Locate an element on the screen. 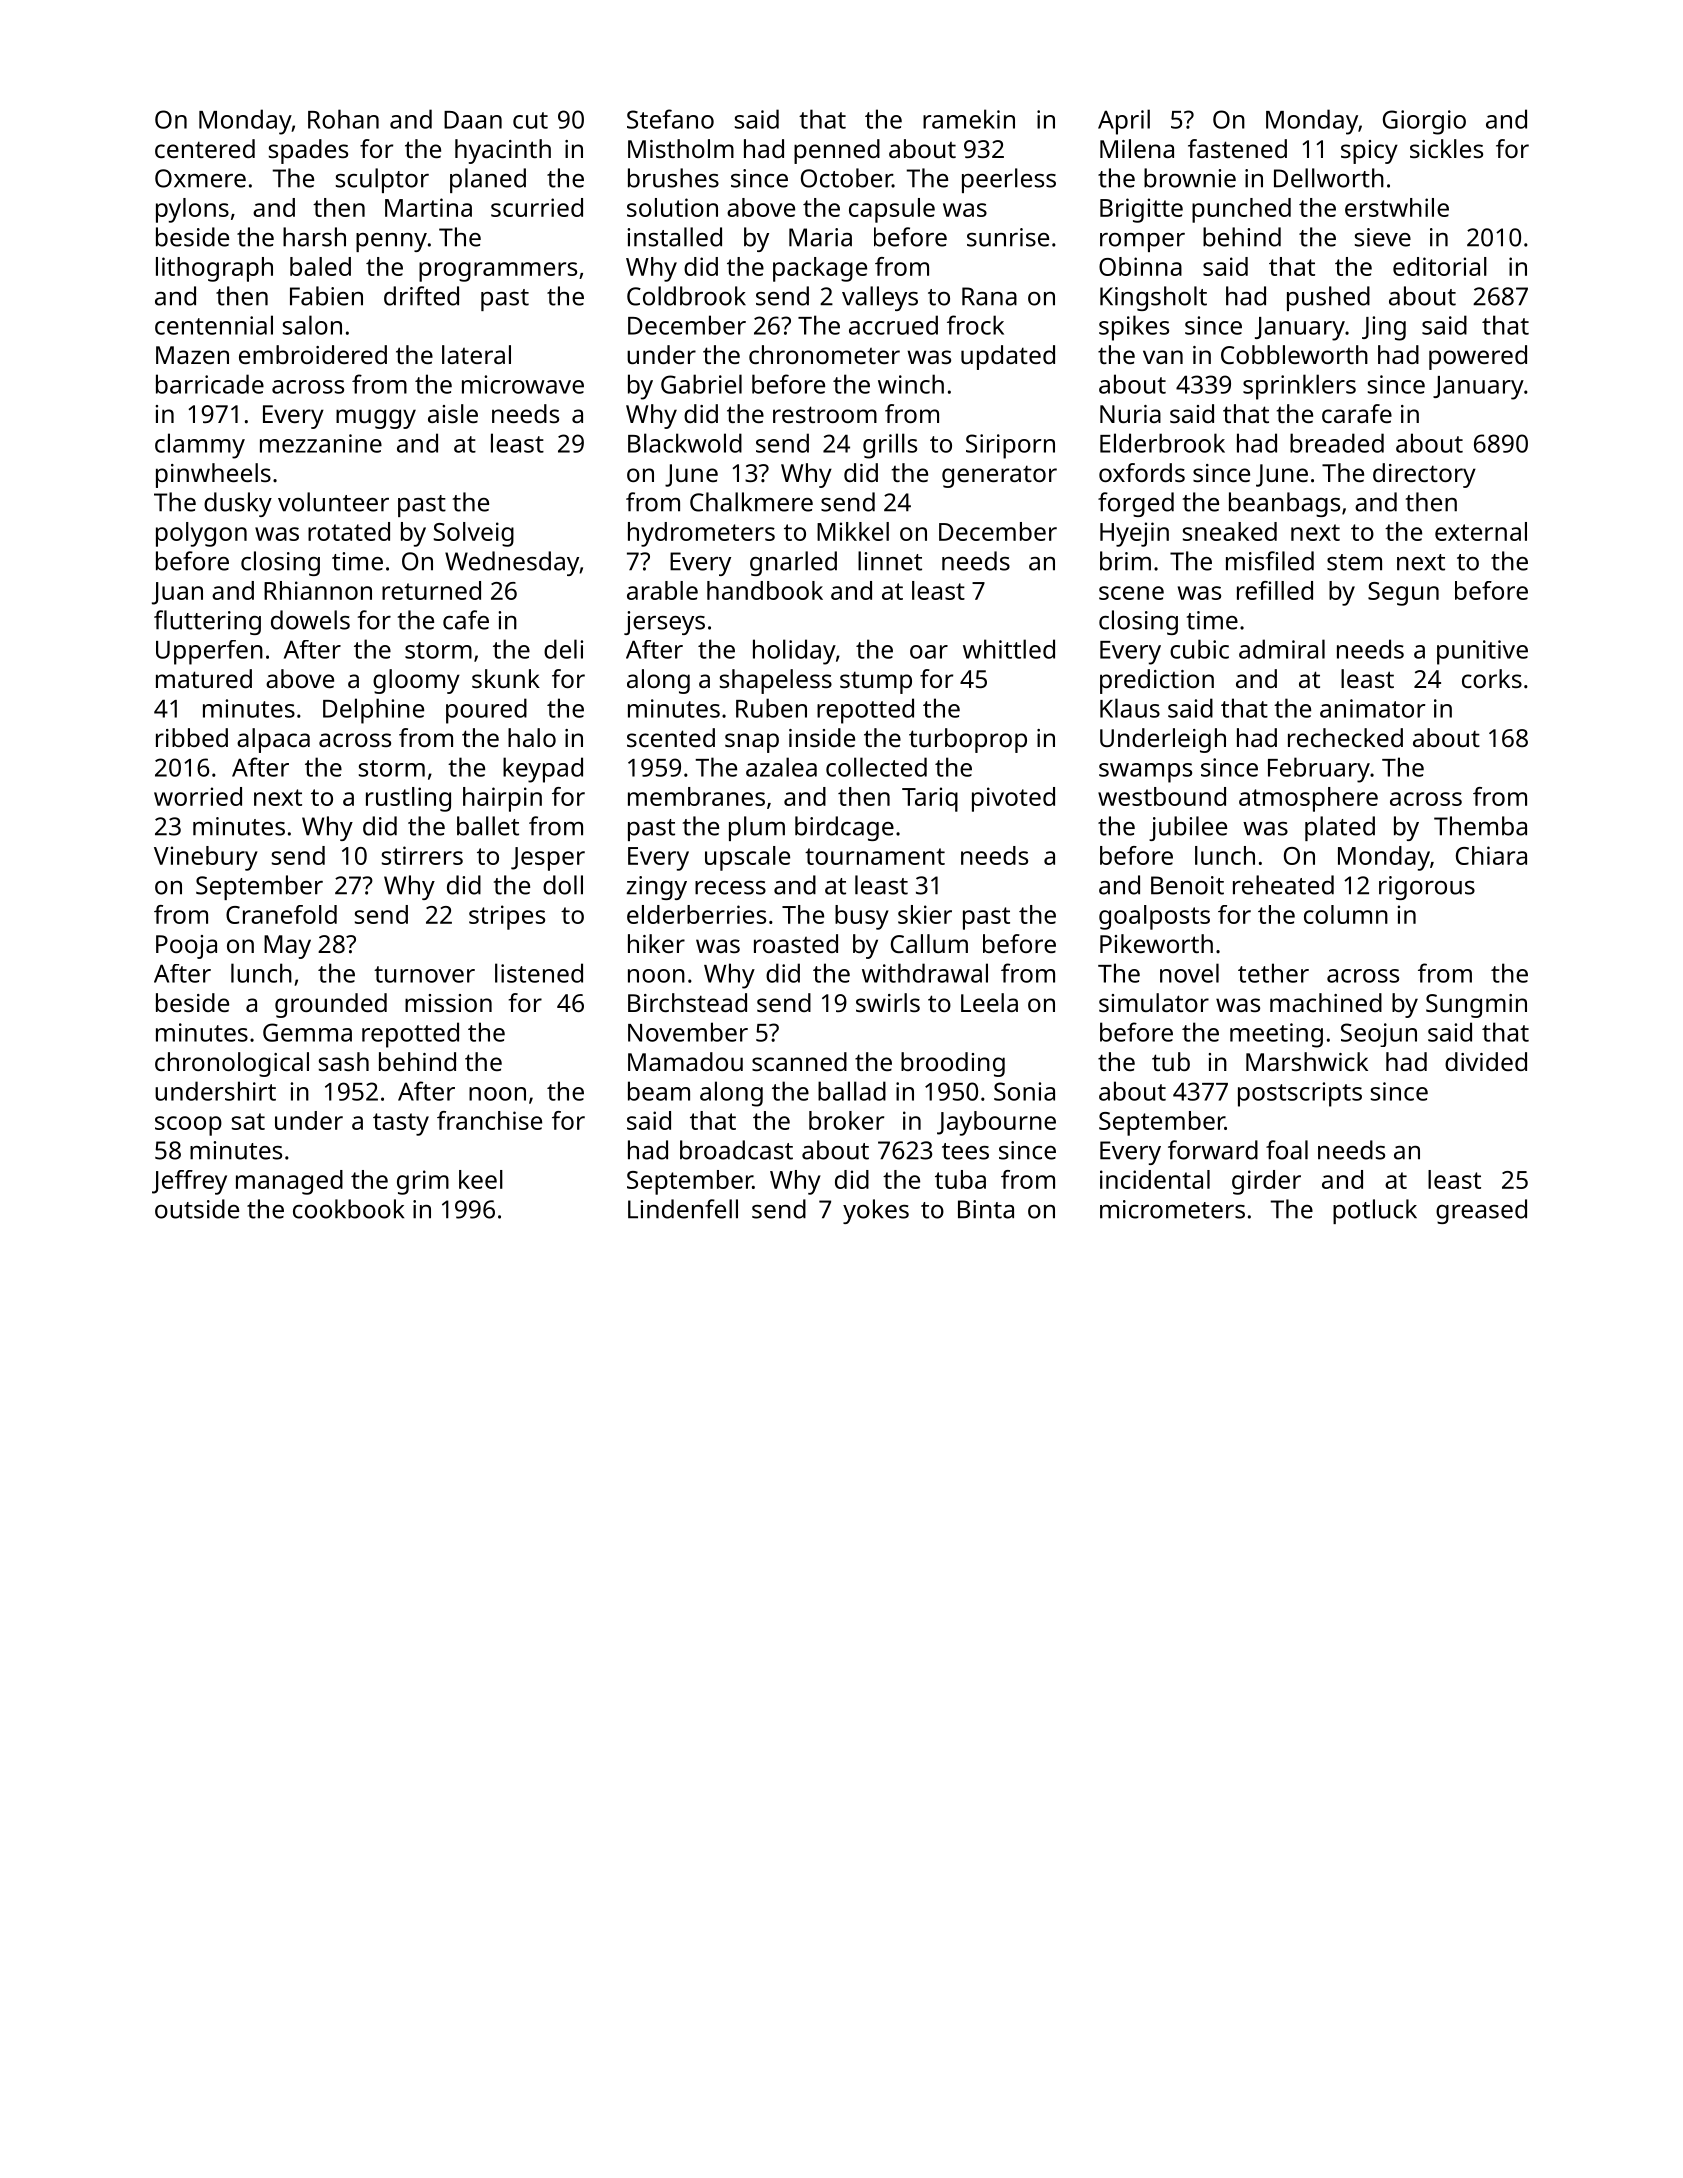 The width and height of the screenshot is (1683, 2178). penny is located at coordinates (391, 242).
